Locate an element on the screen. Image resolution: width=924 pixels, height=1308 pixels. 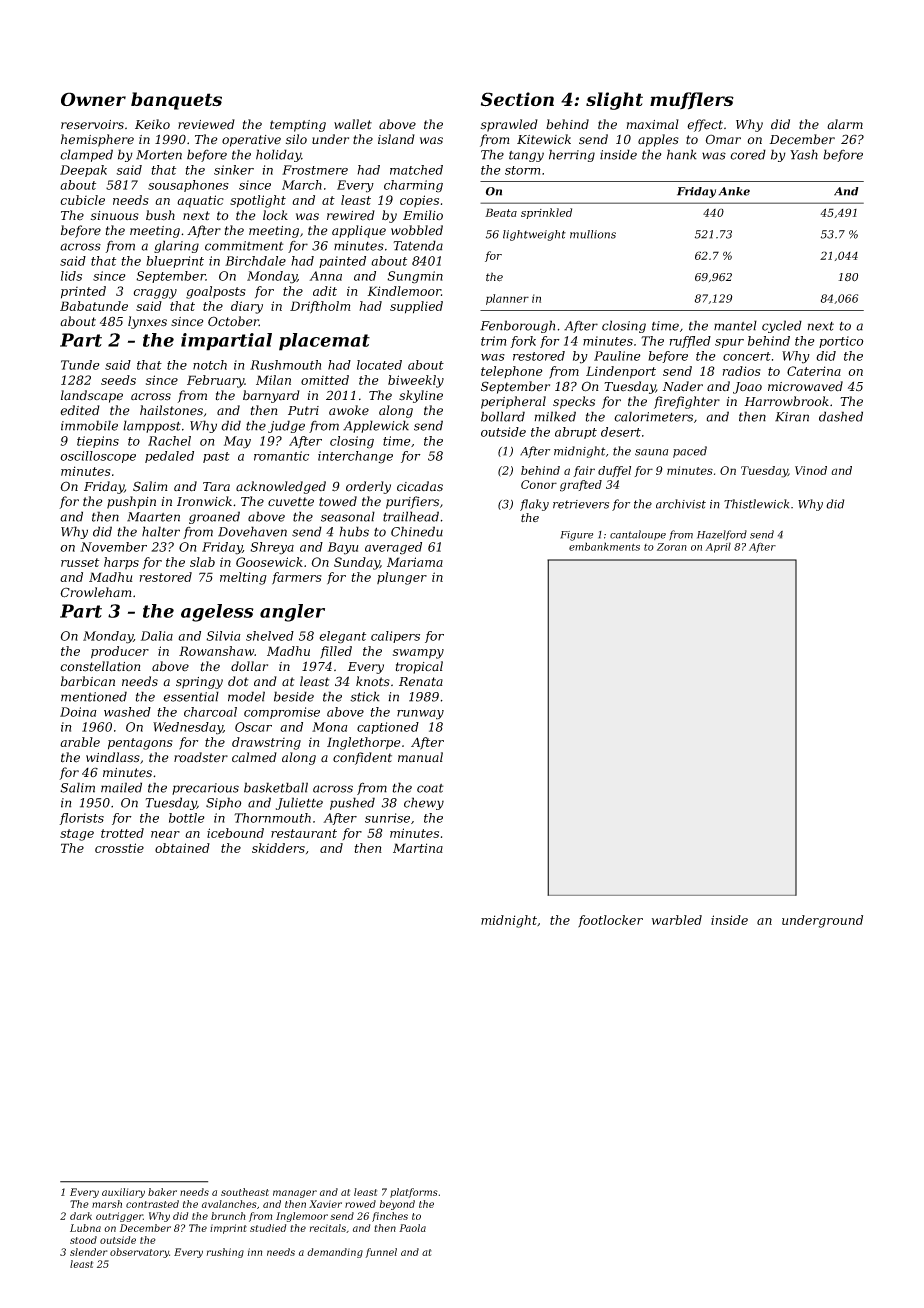
April is located at coordinates (718, 547).
